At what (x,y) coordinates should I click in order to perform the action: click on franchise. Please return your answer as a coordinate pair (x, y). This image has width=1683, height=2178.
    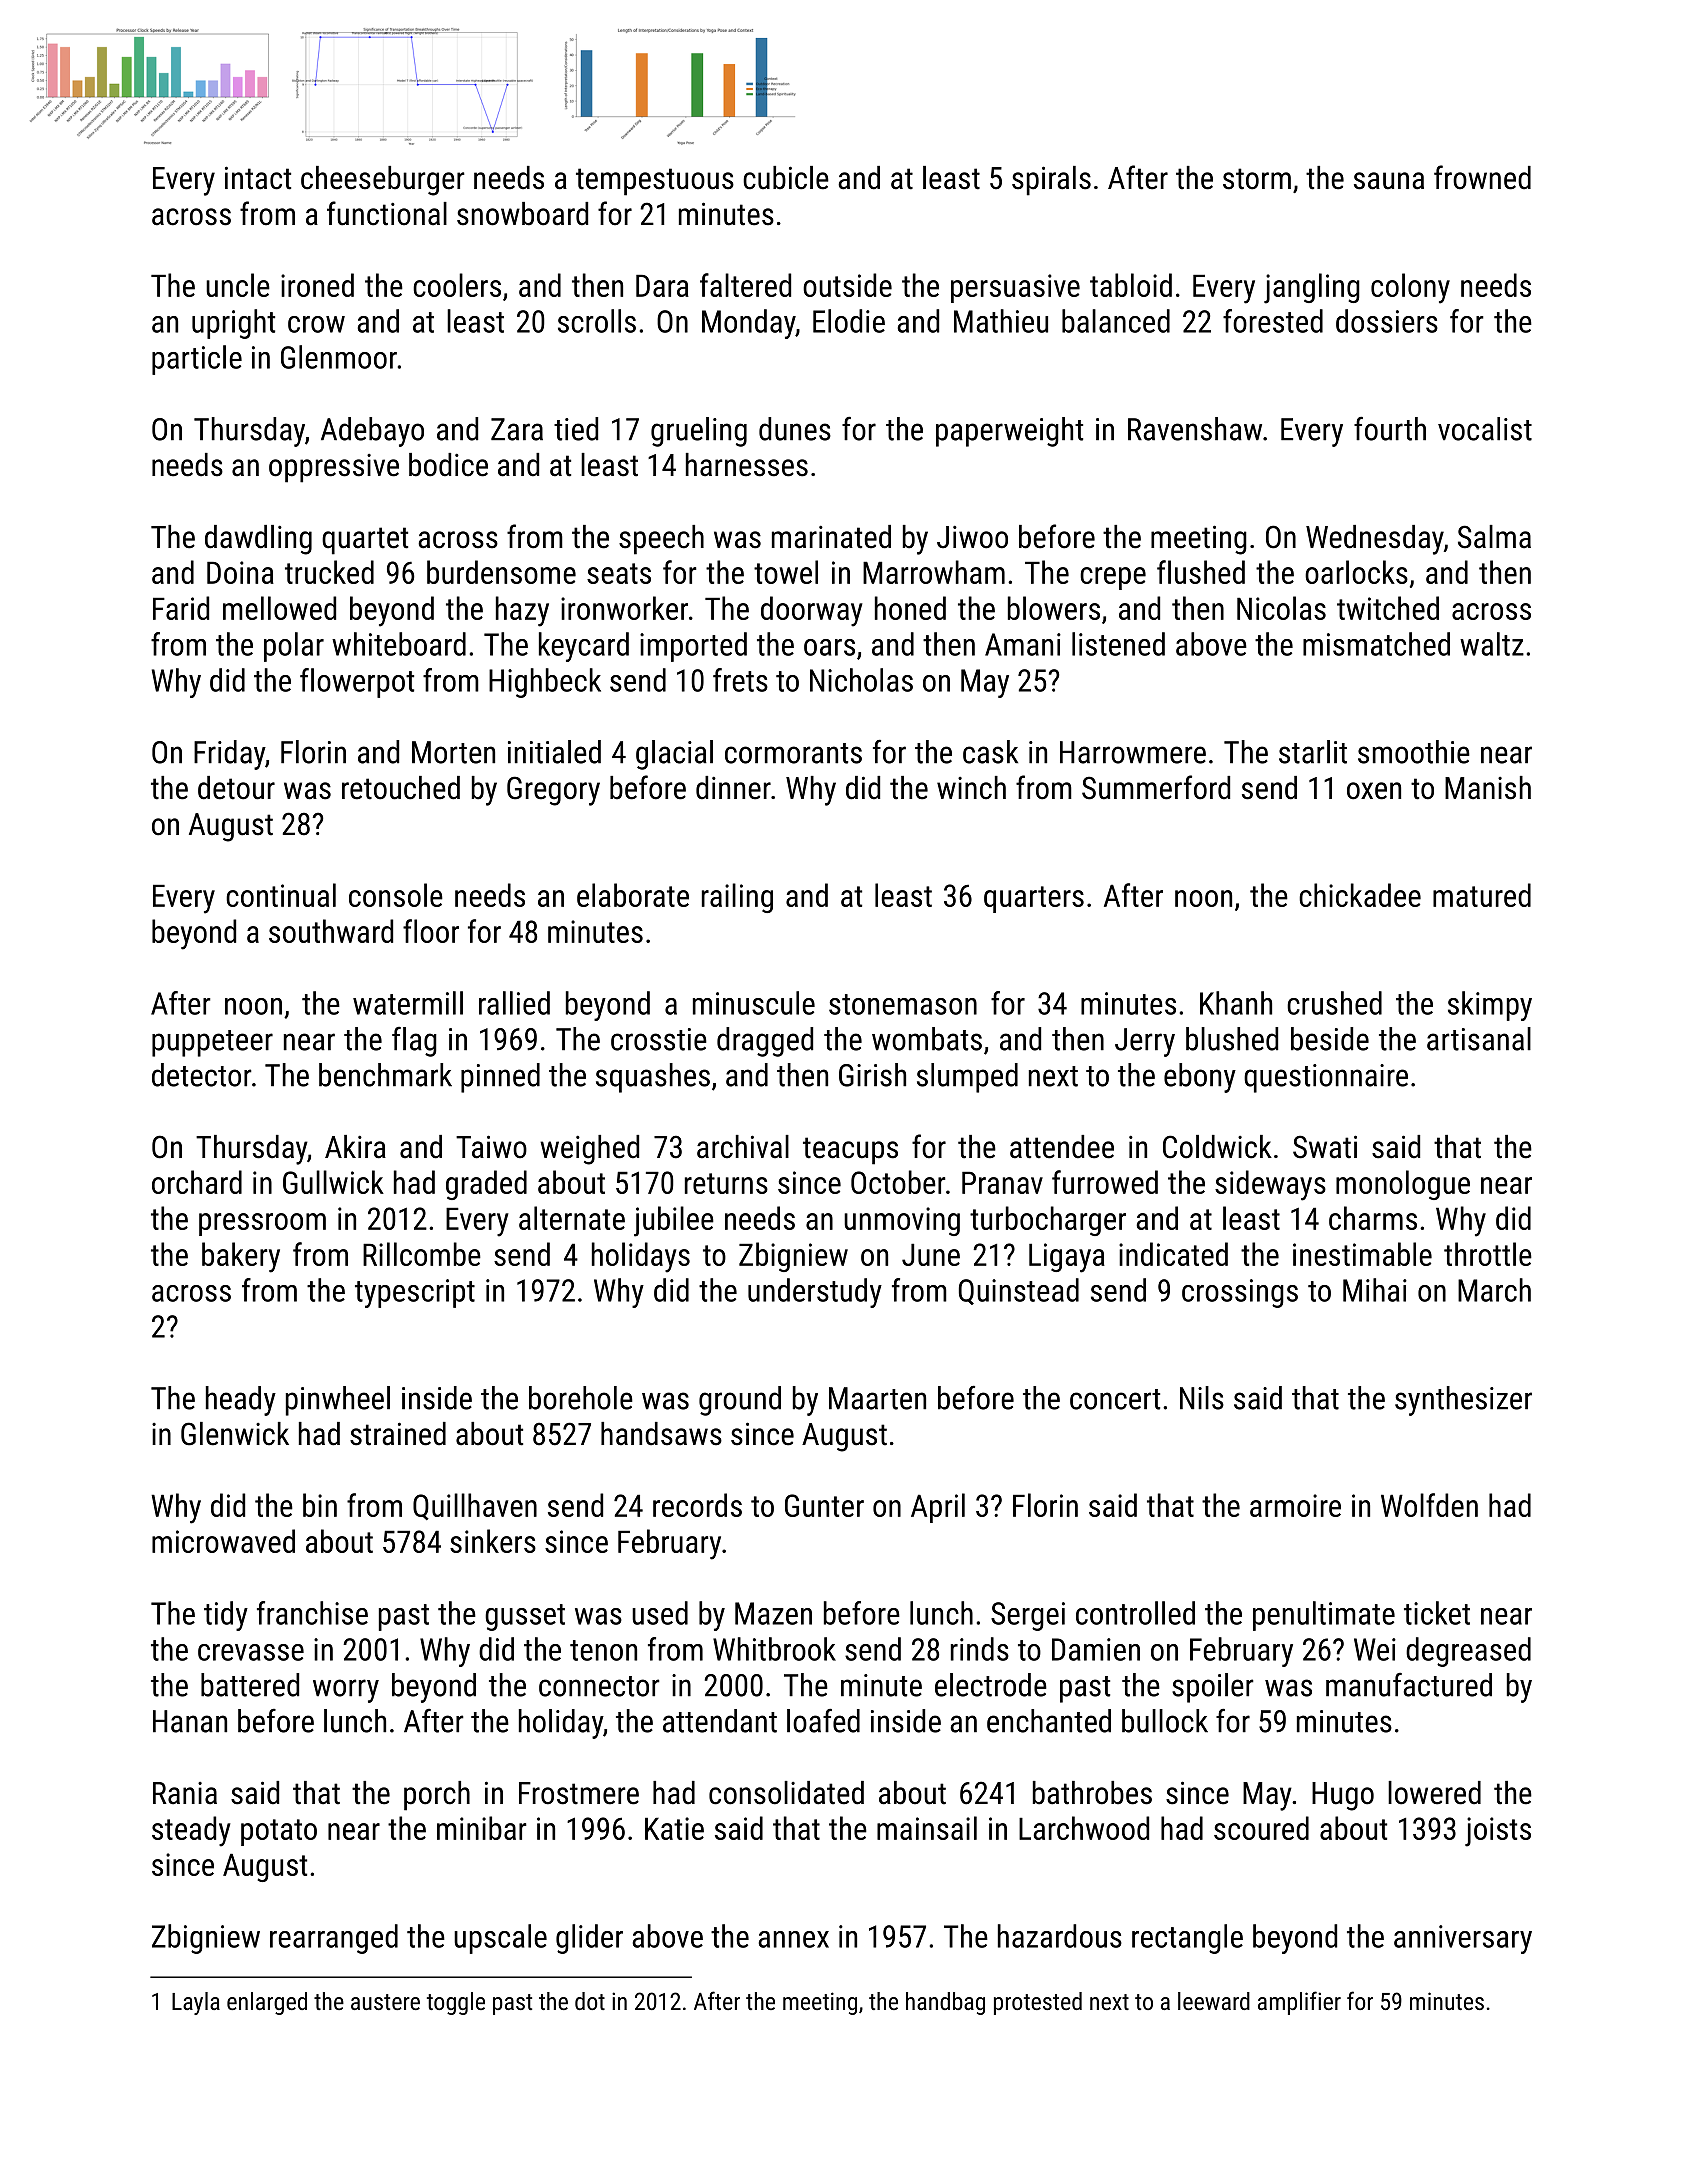
    Looking at the image, I should click on (312, 1613).
